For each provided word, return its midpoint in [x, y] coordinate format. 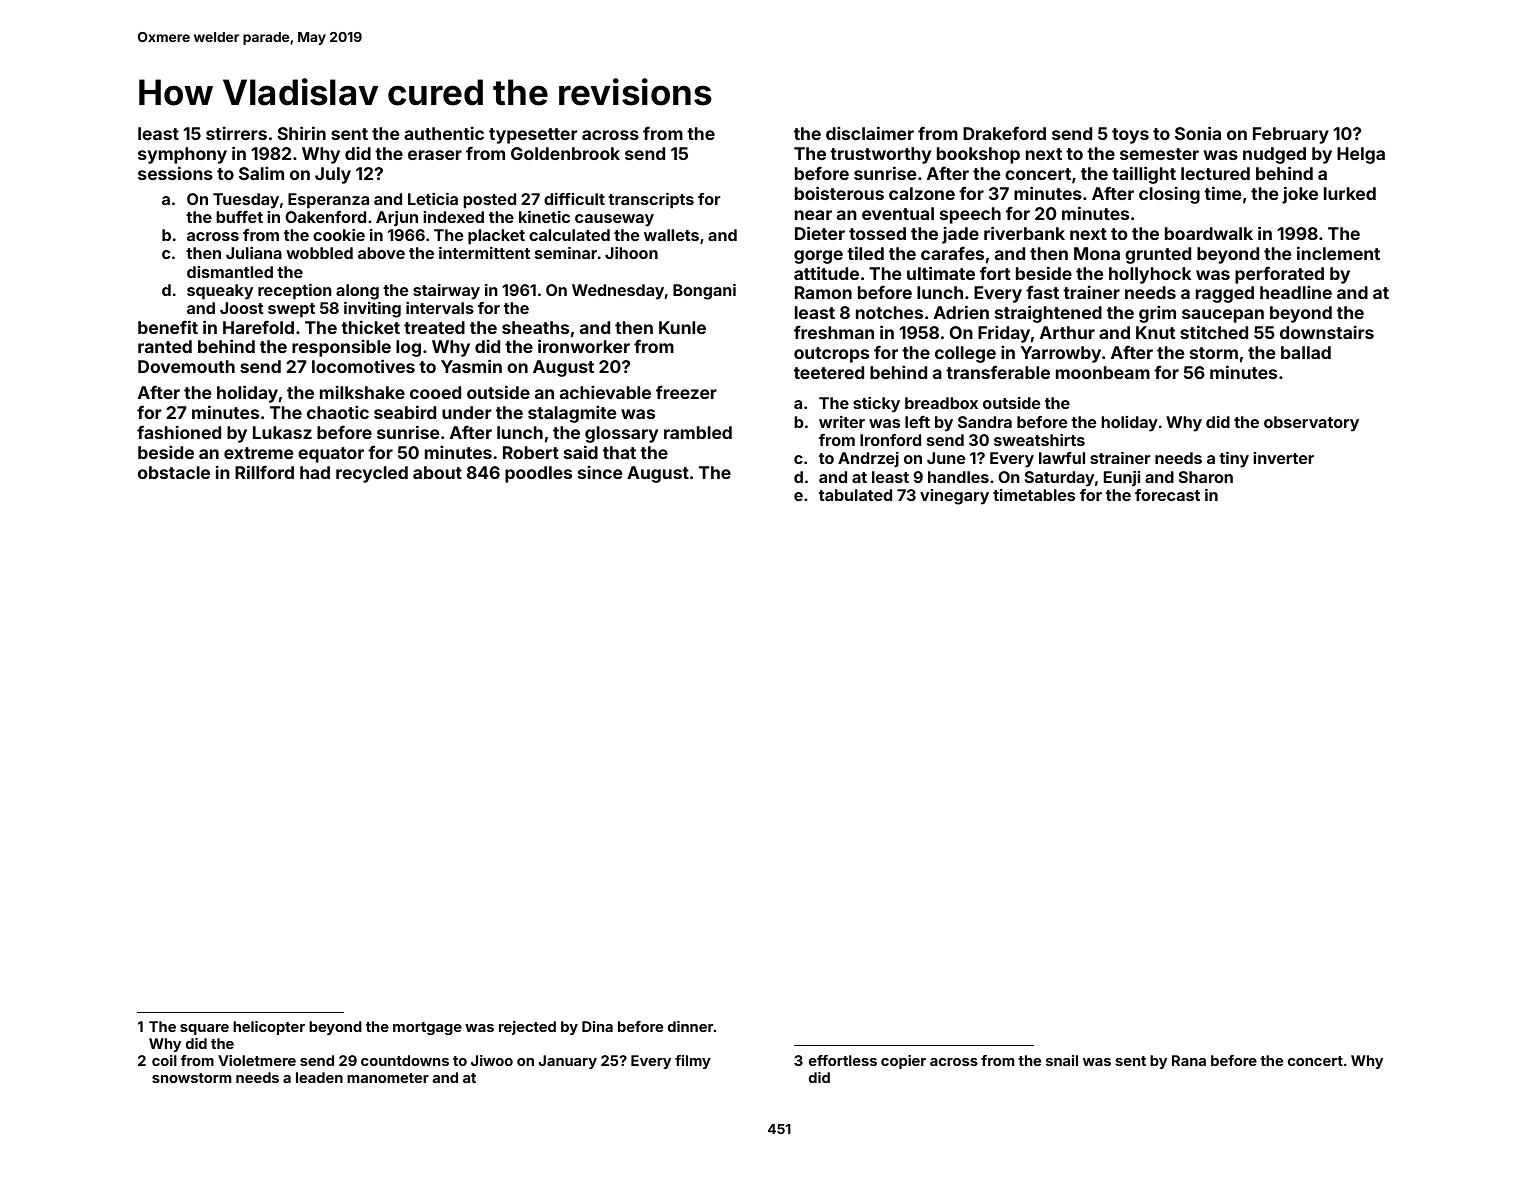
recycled [372, 474]
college [965, 354]
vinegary [954, 497]
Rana [1189, 1060]
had [315, 472]
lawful [1062, 458]
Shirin [302, 133]
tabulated [855, 495]
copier [903, 1062]
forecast [1167, 495]
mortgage [427, 1028]
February [1291, 135]
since [600, 472]
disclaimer [870, 133]
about [437, 472]
